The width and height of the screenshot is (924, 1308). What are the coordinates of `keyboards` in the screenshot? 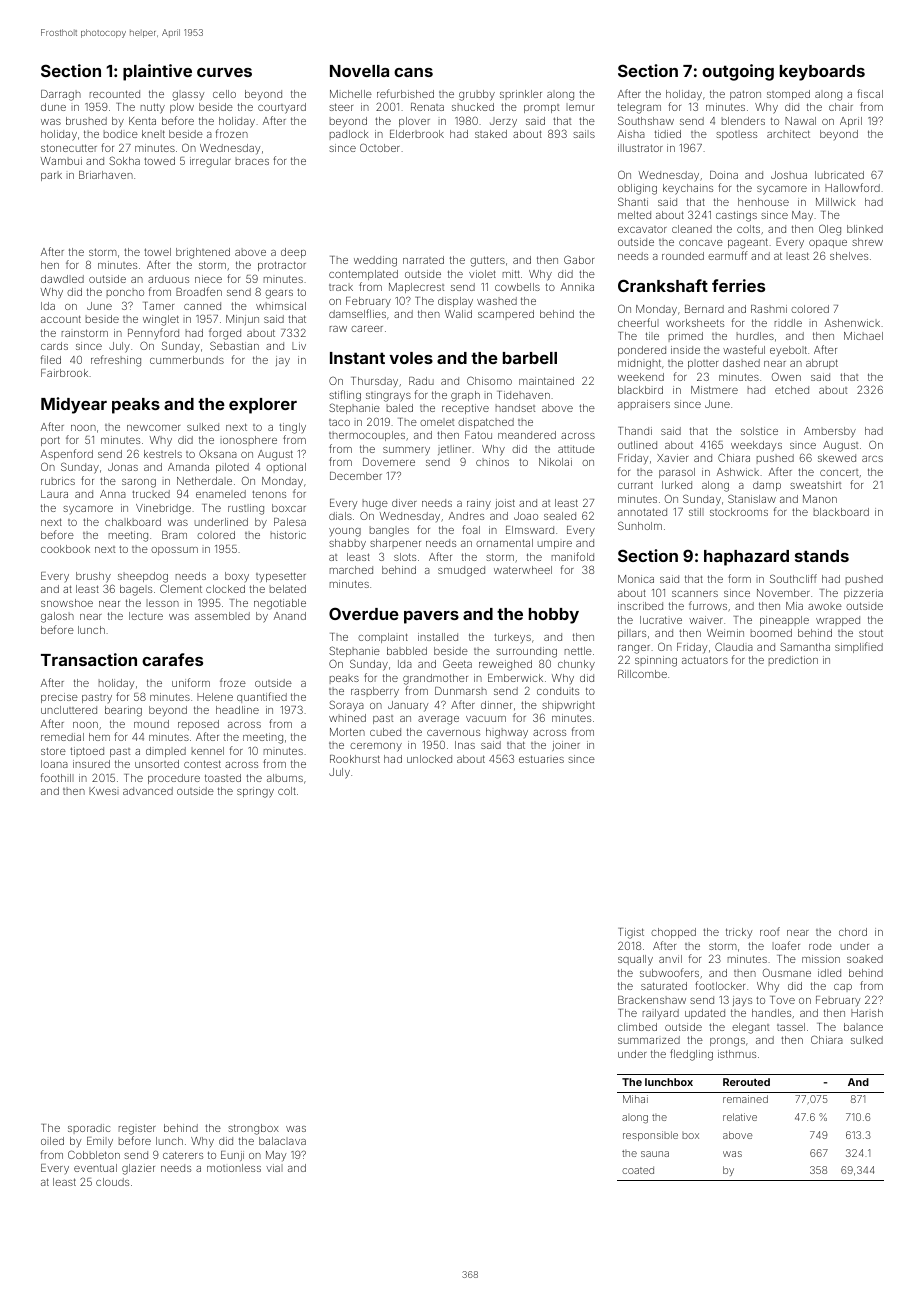 It's located at (822, 73).
